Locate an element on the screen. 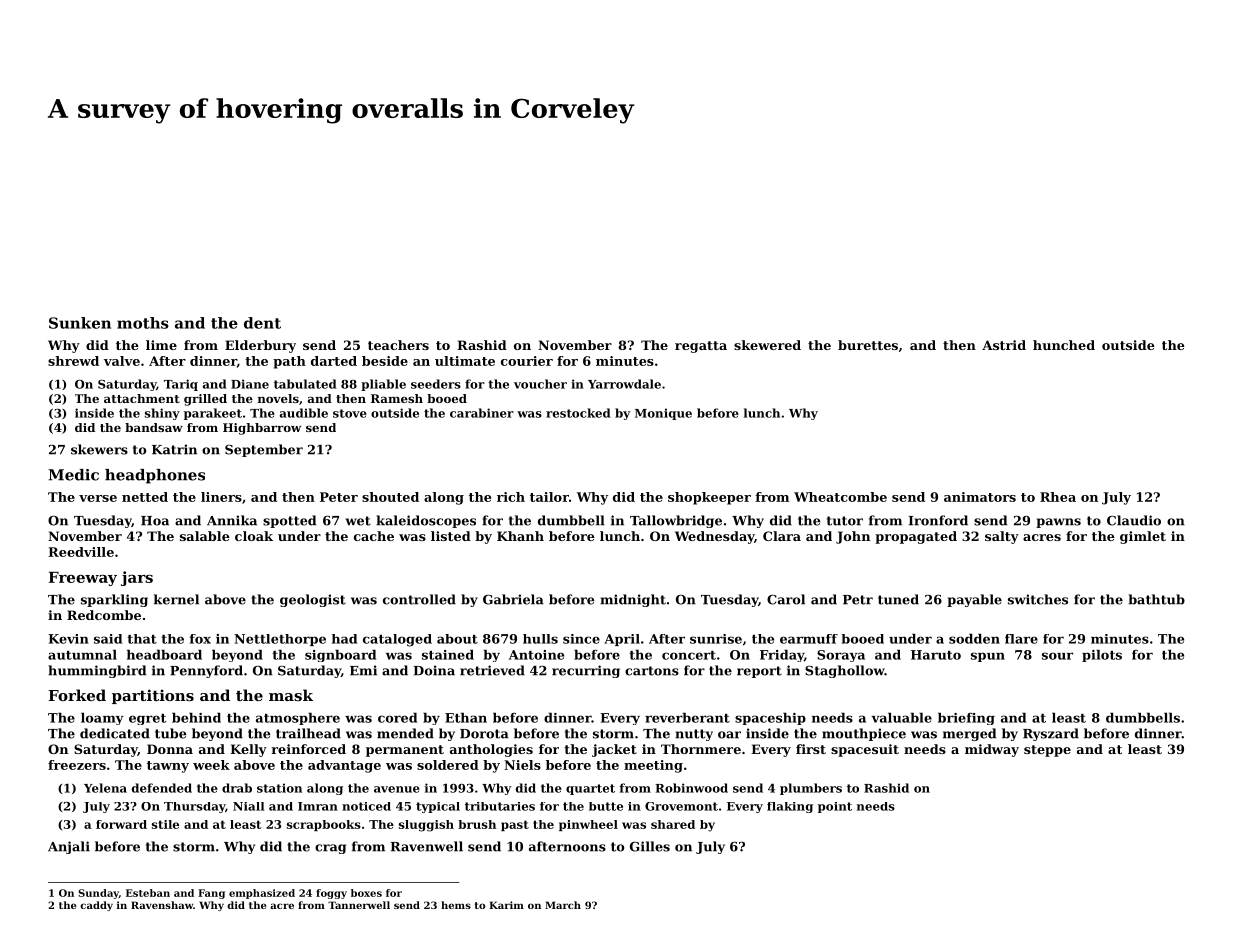 The width and height of the screenshot is (1233, 952). teachers is located at coordinates (398, 345).
